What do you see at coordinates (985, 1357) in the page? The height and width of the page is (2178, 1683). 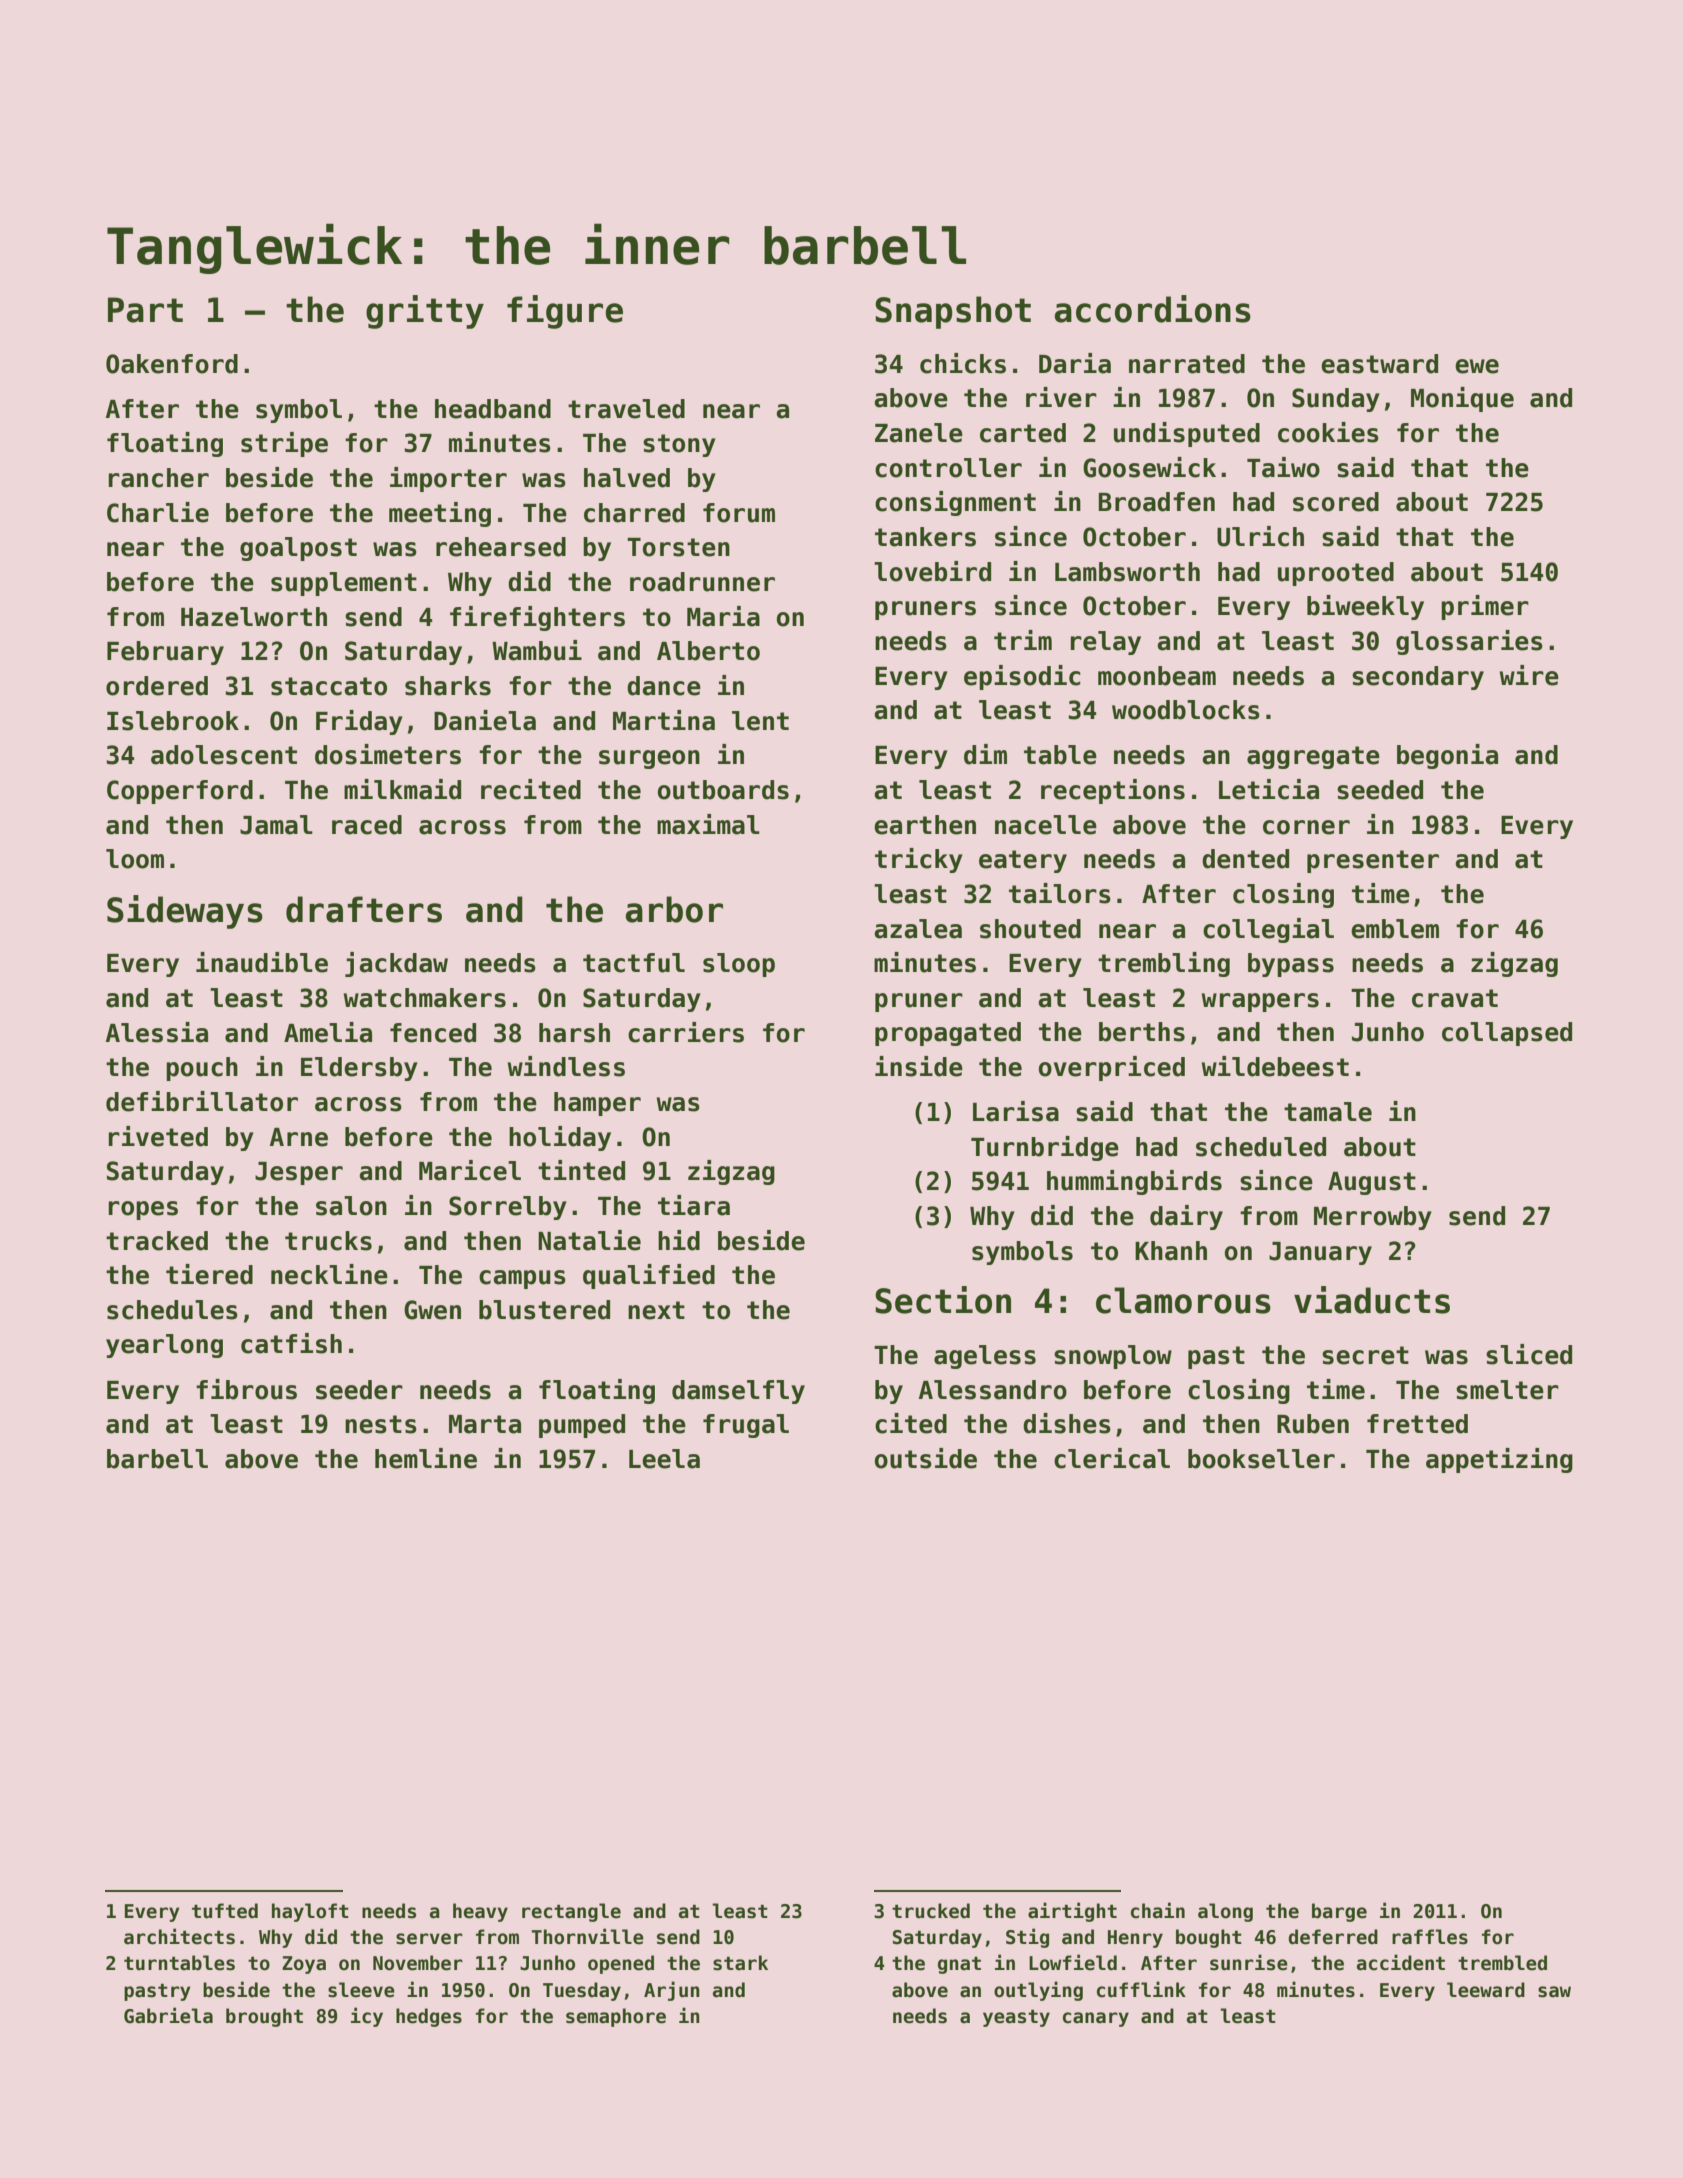 I see `ageless` at bounding box center [985, 1357].
